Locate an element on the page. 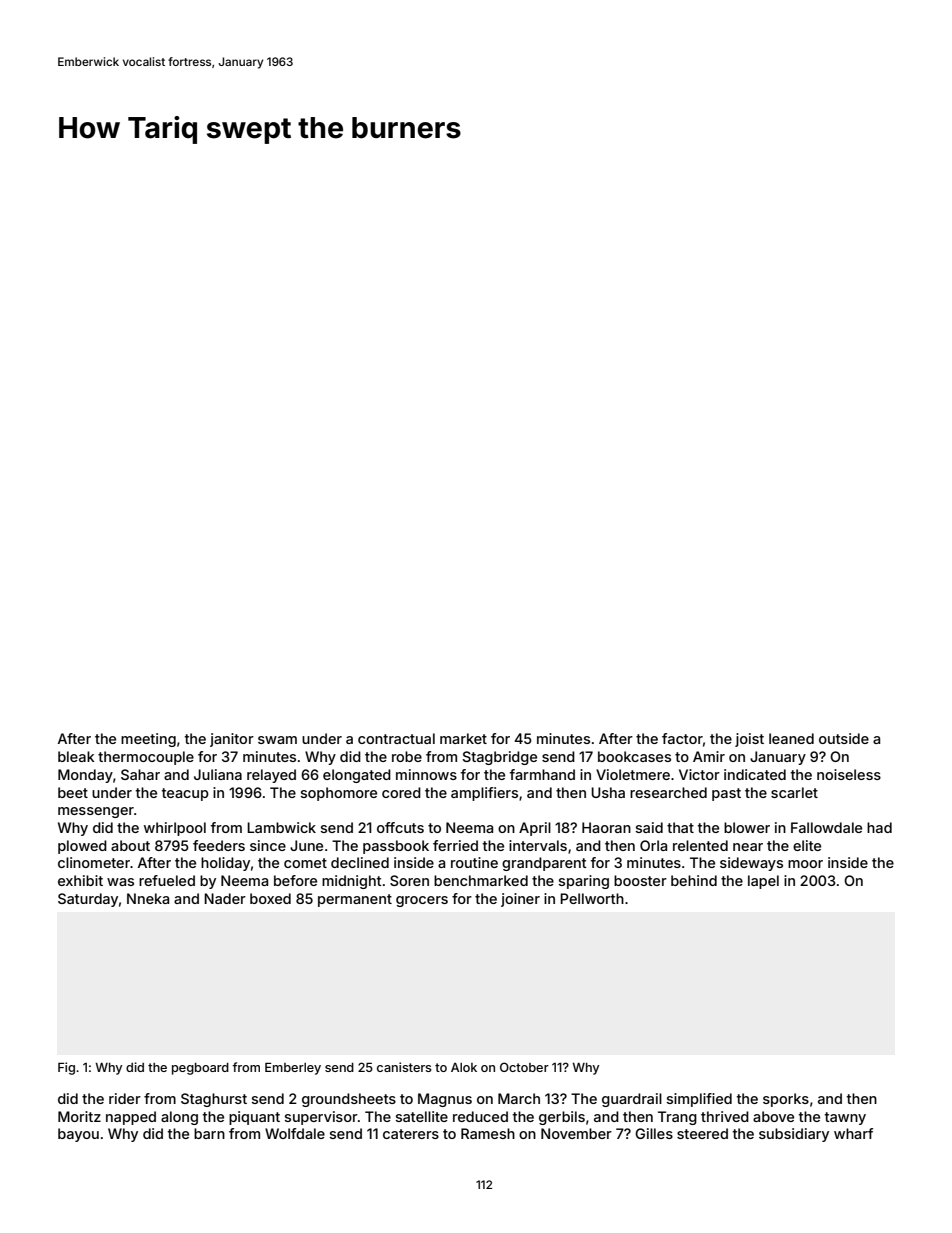 This document has height=1233, width=952. simplified is located at coordinates (699, 1100).
